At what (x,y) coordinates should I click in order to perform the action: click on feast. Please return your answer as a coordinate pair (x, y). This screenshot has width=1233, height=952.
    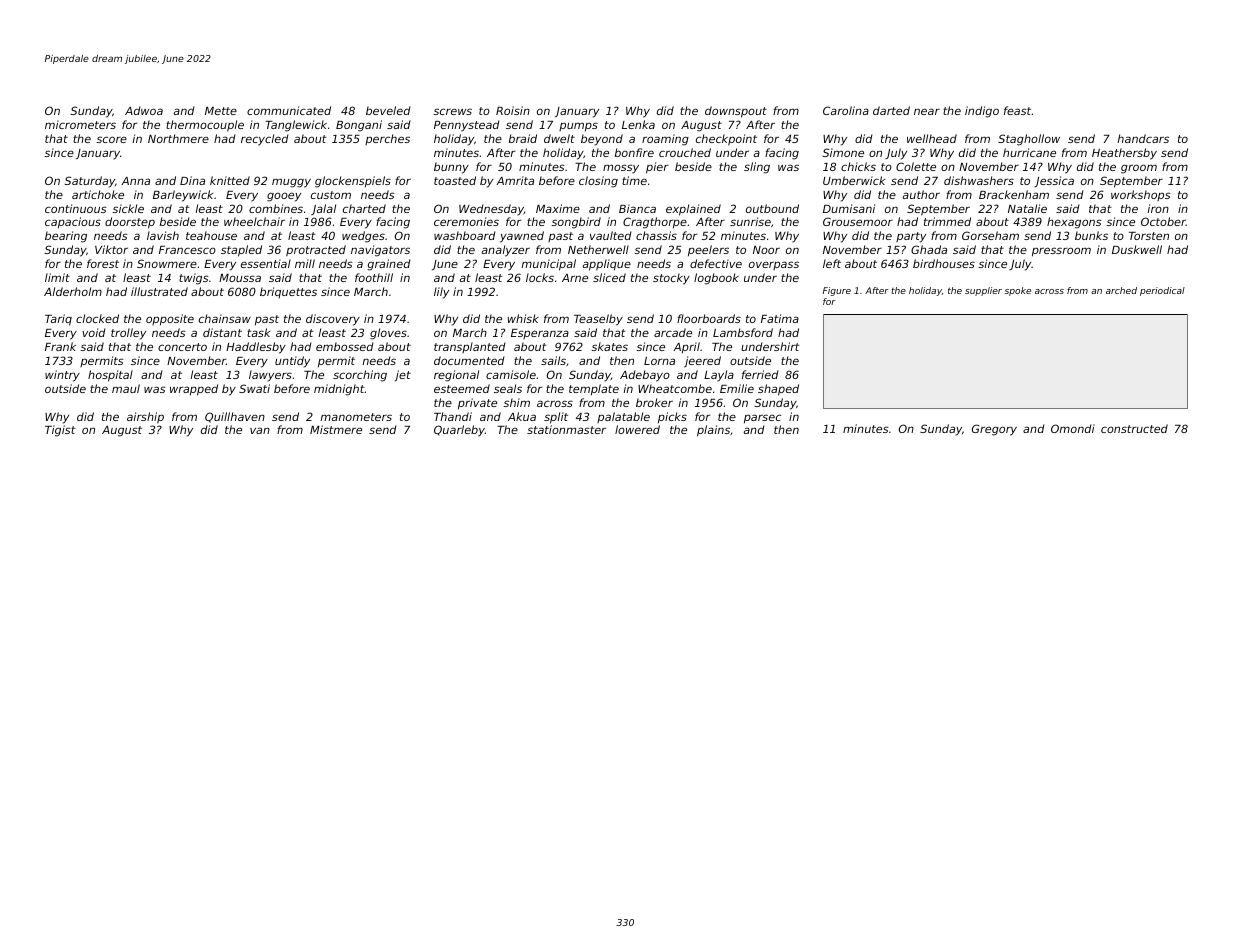
    Looking at the image, I should click on (1017, 110).
